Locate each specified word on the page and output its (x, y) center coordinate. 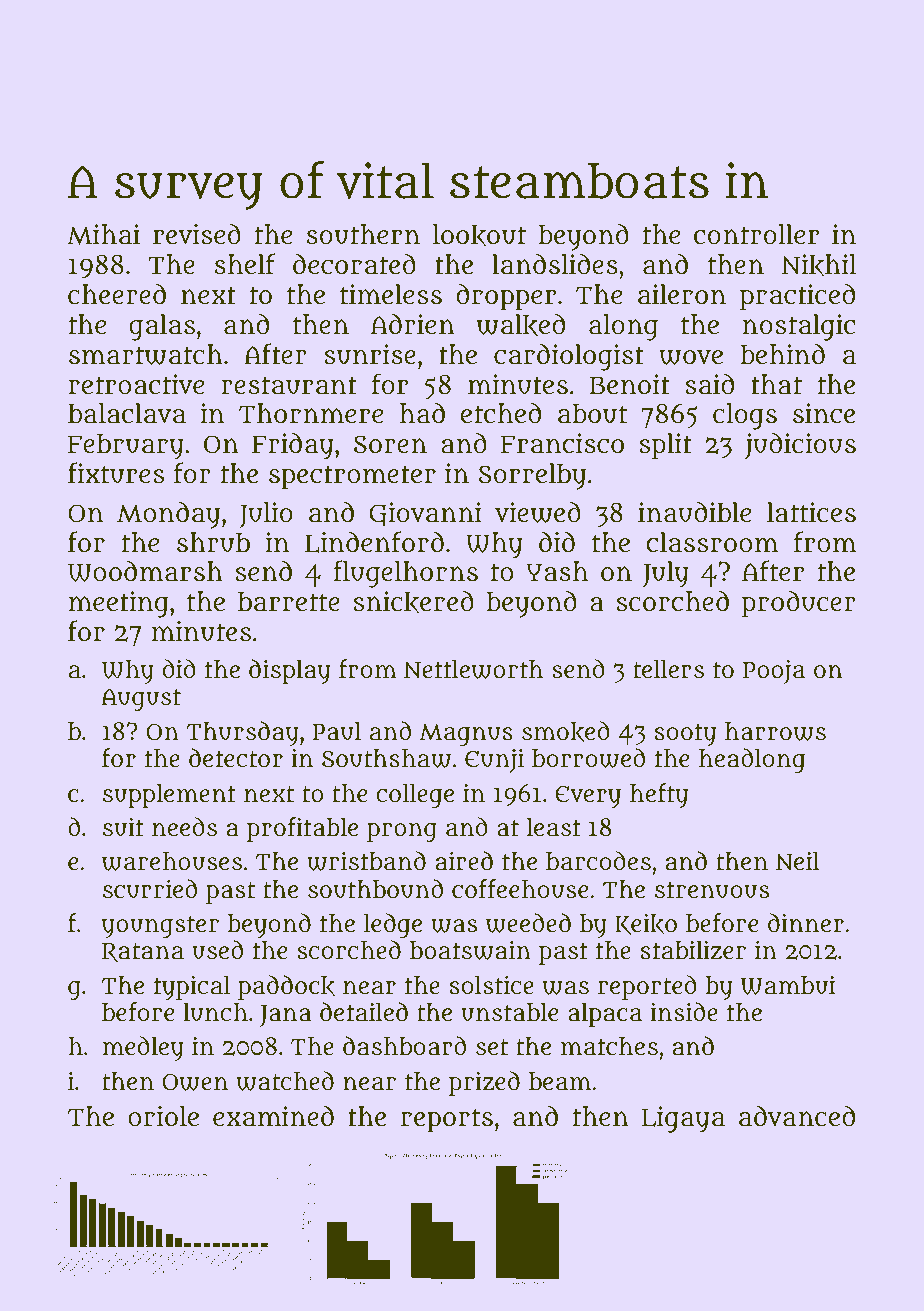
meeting (119, 604)
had (422, 413)
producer (799, 604)
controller (756, 234)
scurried (150, 889)
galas (162, 327)
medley (143, 1048)
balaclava (127, 413)
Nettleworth (473, 669)
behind (782, 354)
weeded (528, 923)
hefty (659, 795)
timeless (391, 294)
